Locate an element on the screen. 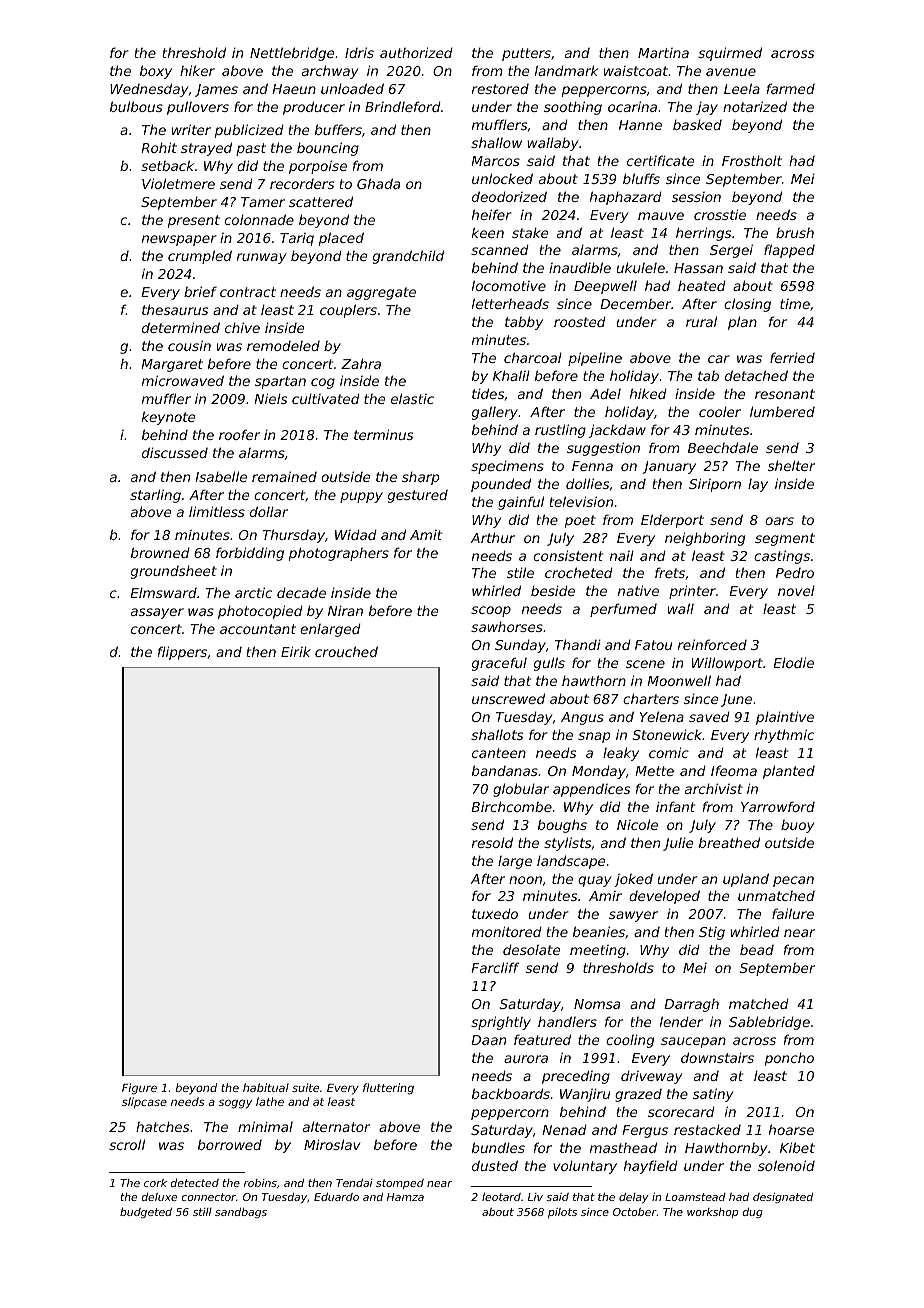 The height and width of the screenshot is (1308, 924). James is located at coordinates (216, 90).
